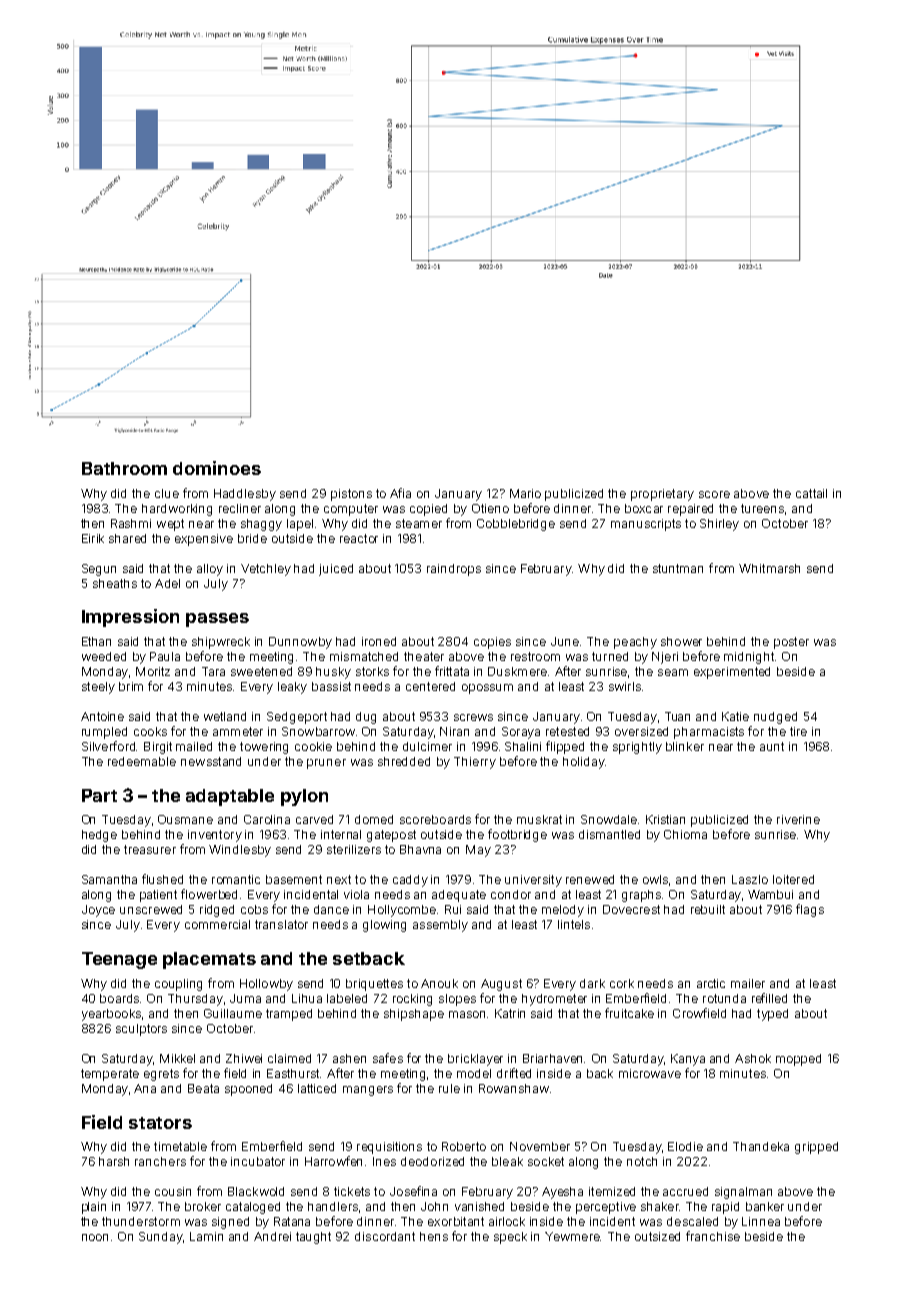 The image size is (924, 1308). Describe the element at coordinates (142, 761) in the screenshot. I see `redeemable` at that location.
